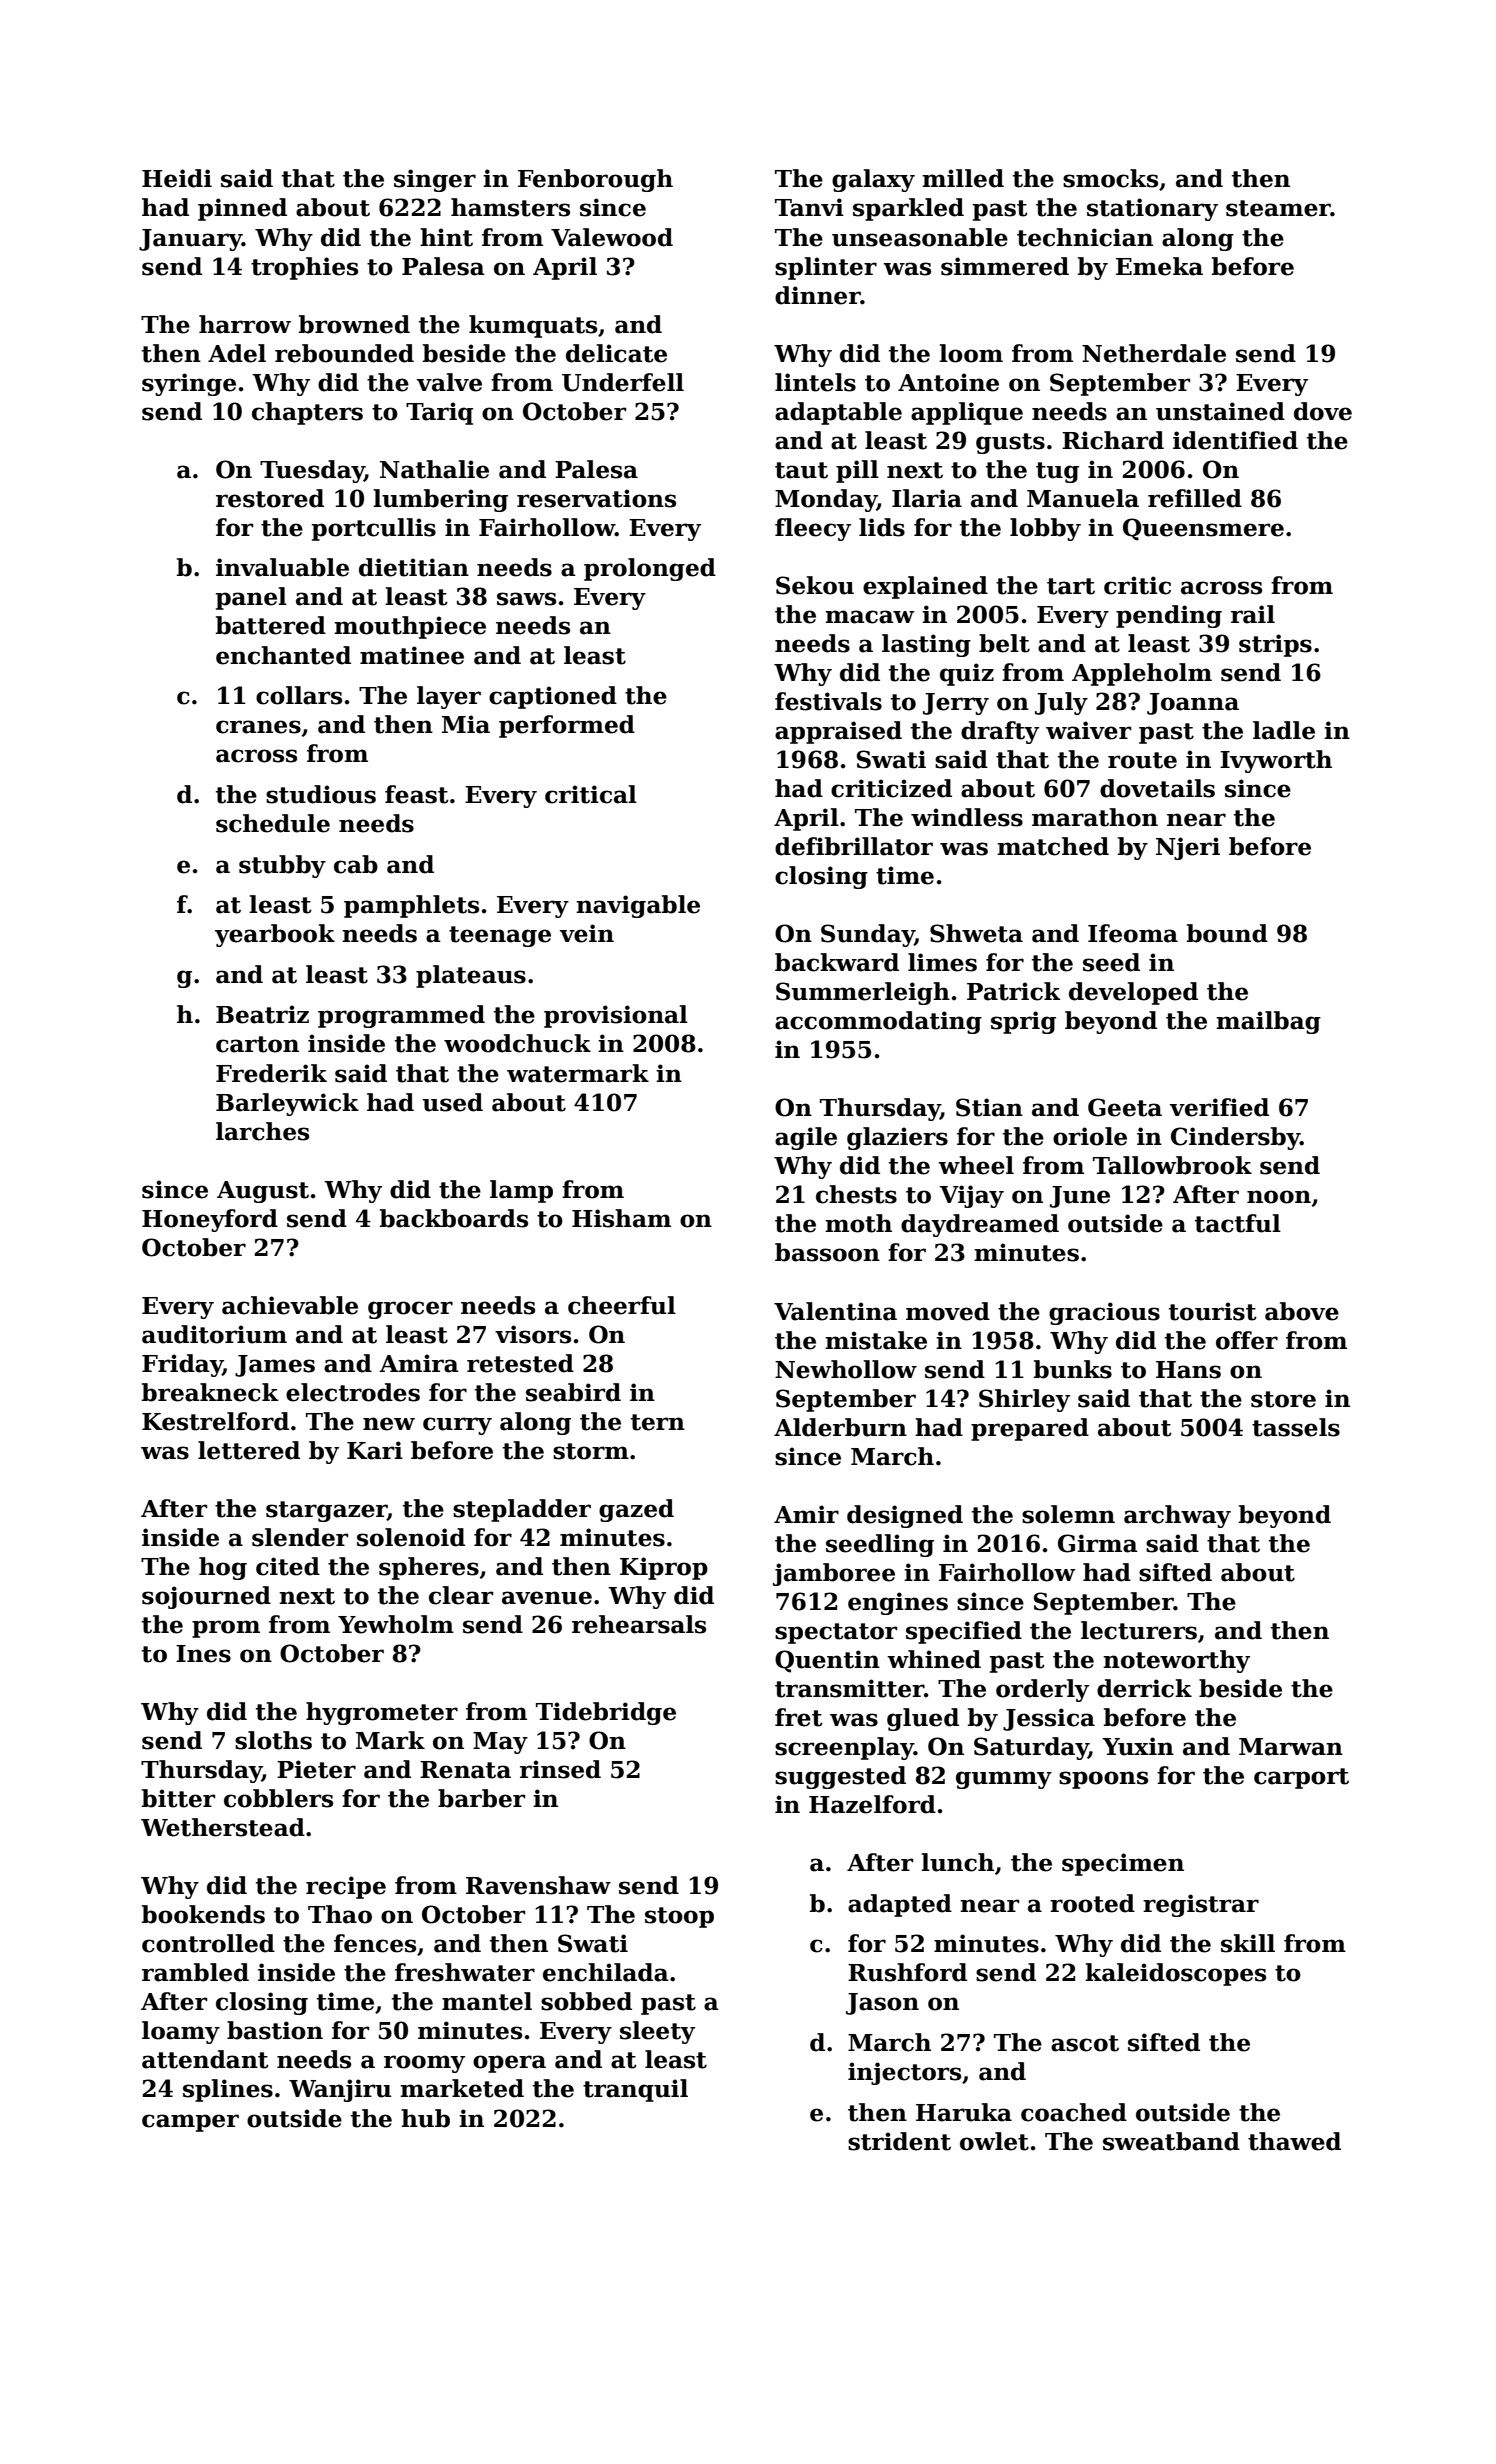 The height and width of the document is (2464, 1496). What do you see at coordinates (424, 2064) in the document?
I see `roomy` at bounding box center [424, 2064].
